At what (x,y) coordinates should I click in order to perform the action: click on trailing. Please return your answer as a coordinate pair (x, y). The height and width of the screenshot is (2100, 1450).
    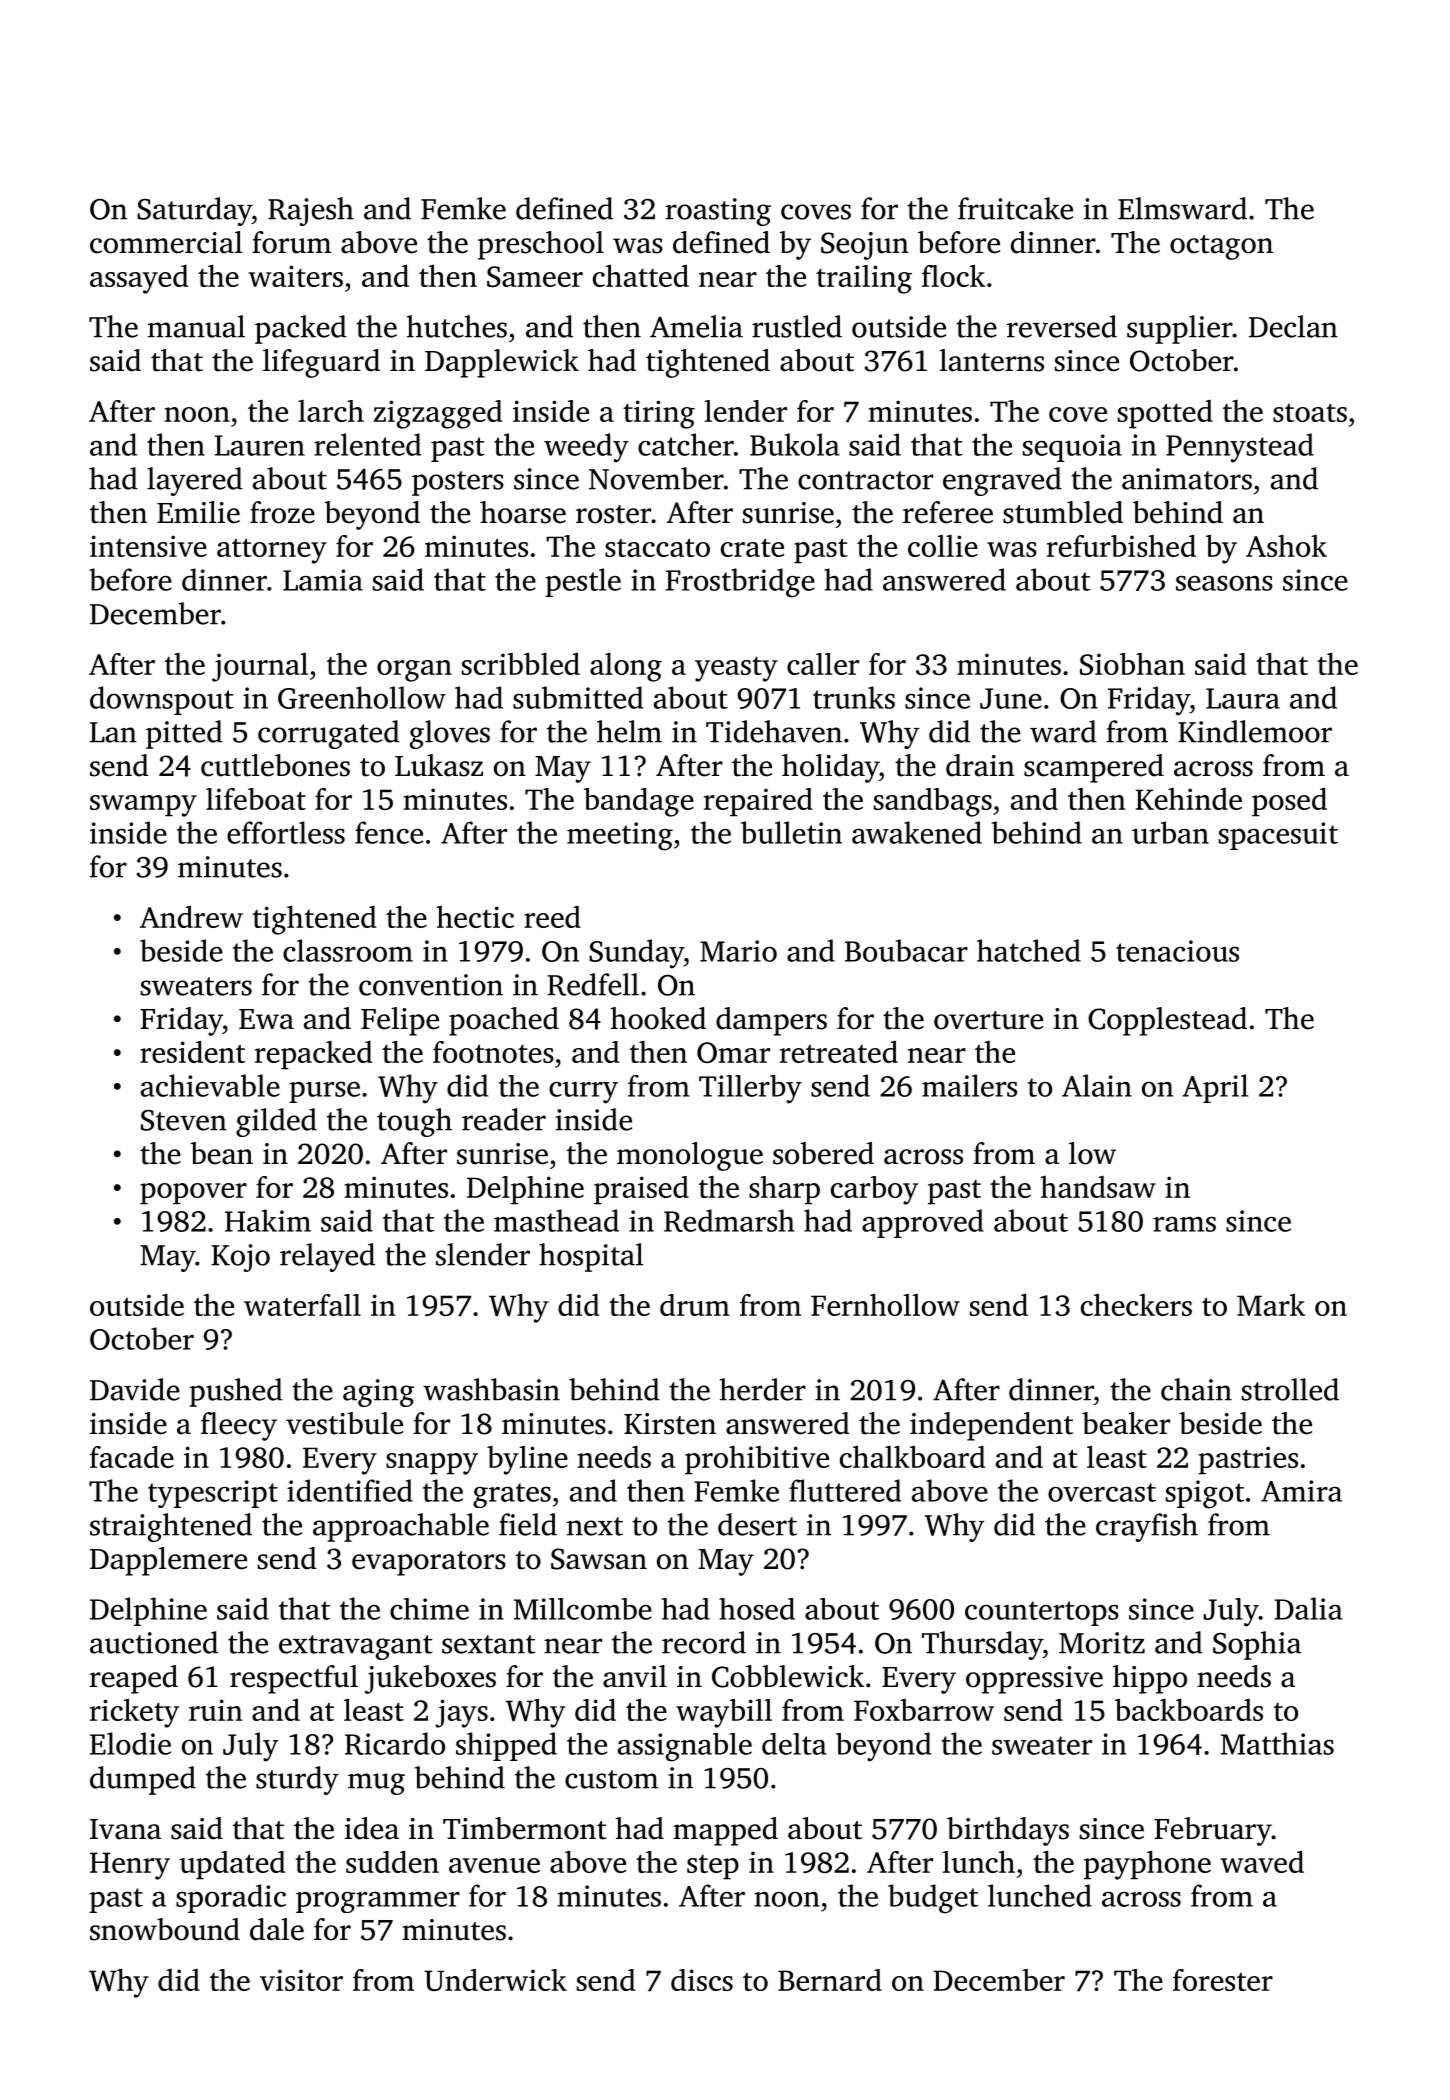
    Looking at the image, I should click on (864, 279).
